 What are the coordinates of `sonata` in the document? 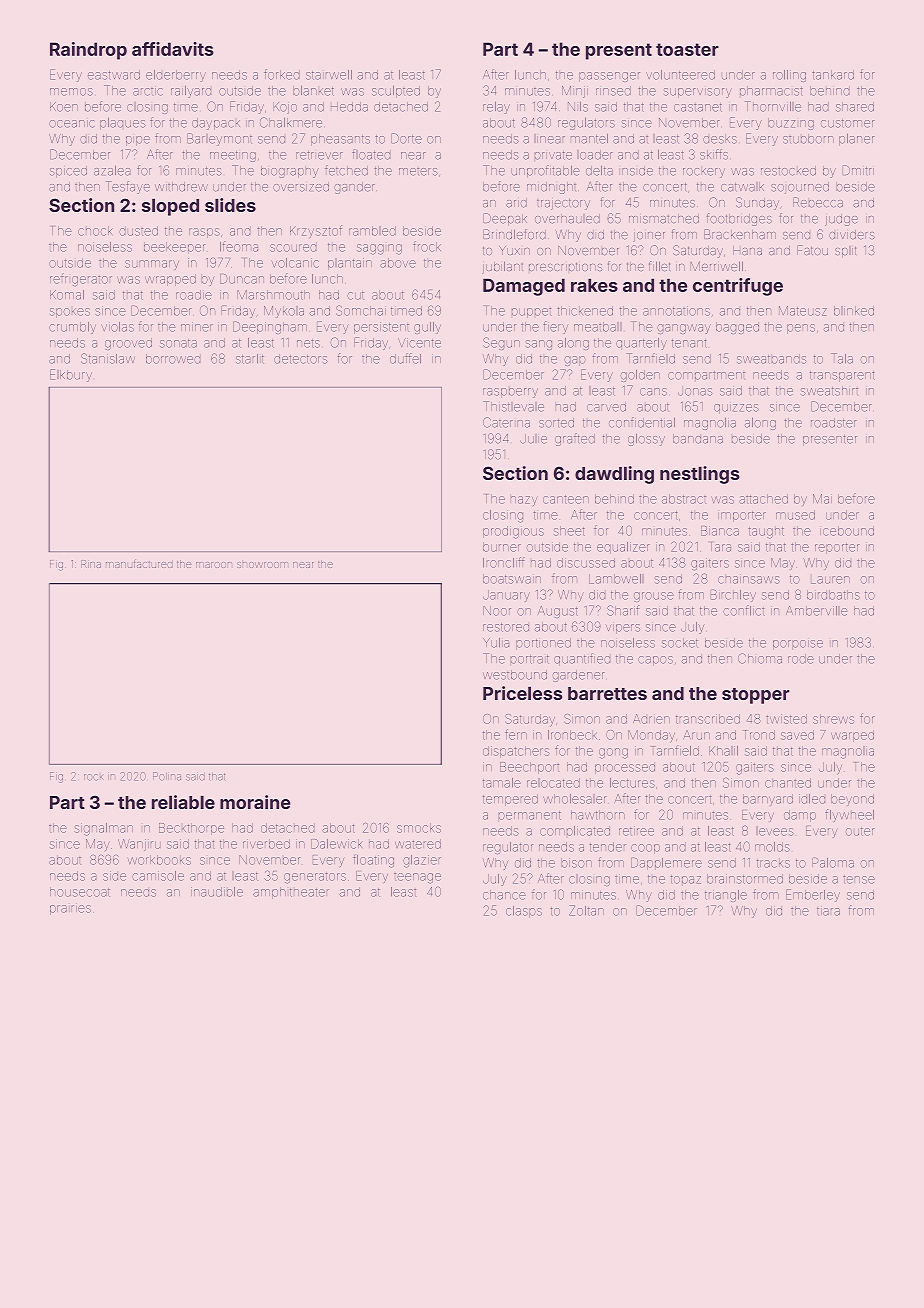 It's located at (178, 343).
